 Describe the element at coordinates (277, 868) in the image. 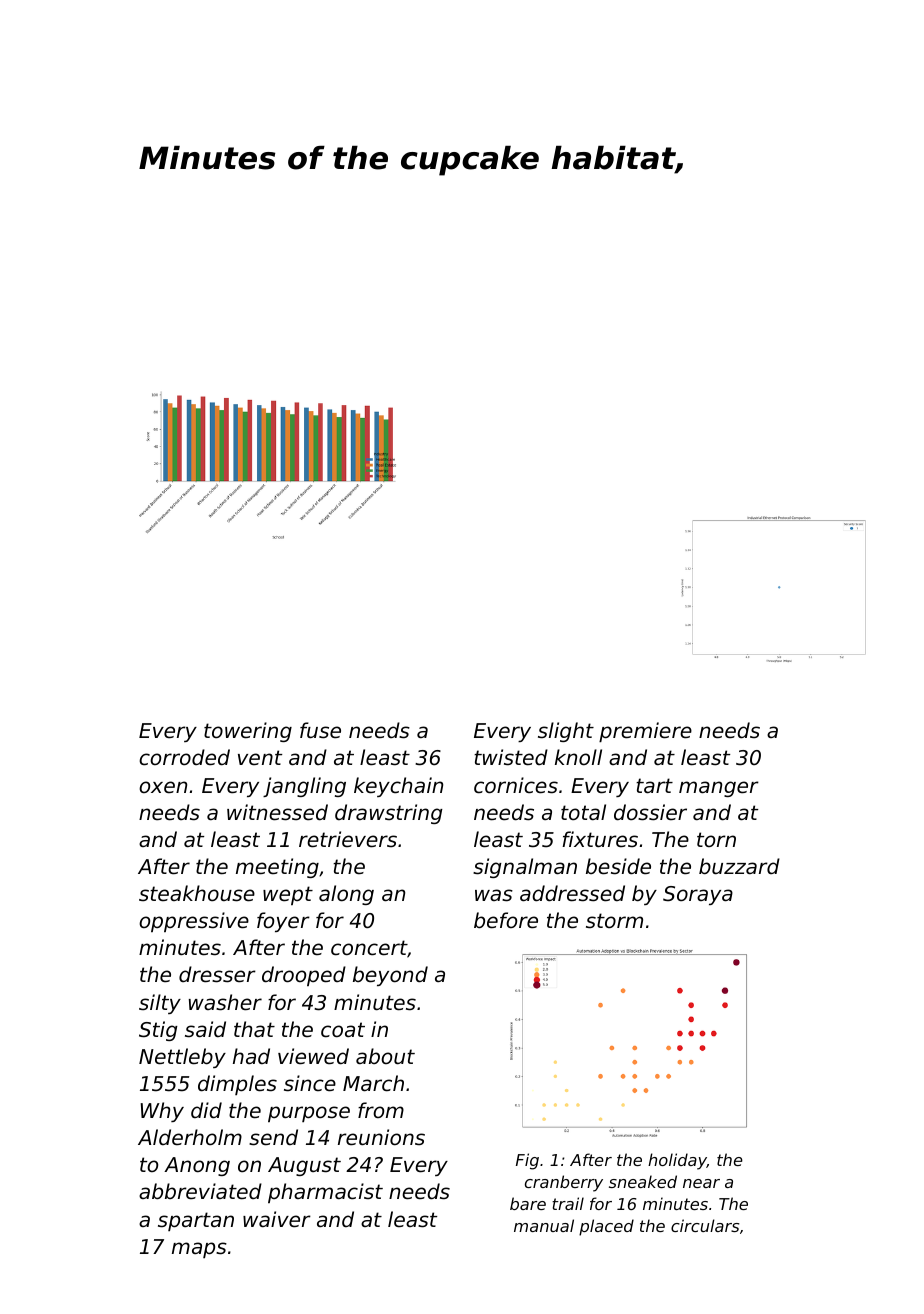

I see `meeting` at that location.
